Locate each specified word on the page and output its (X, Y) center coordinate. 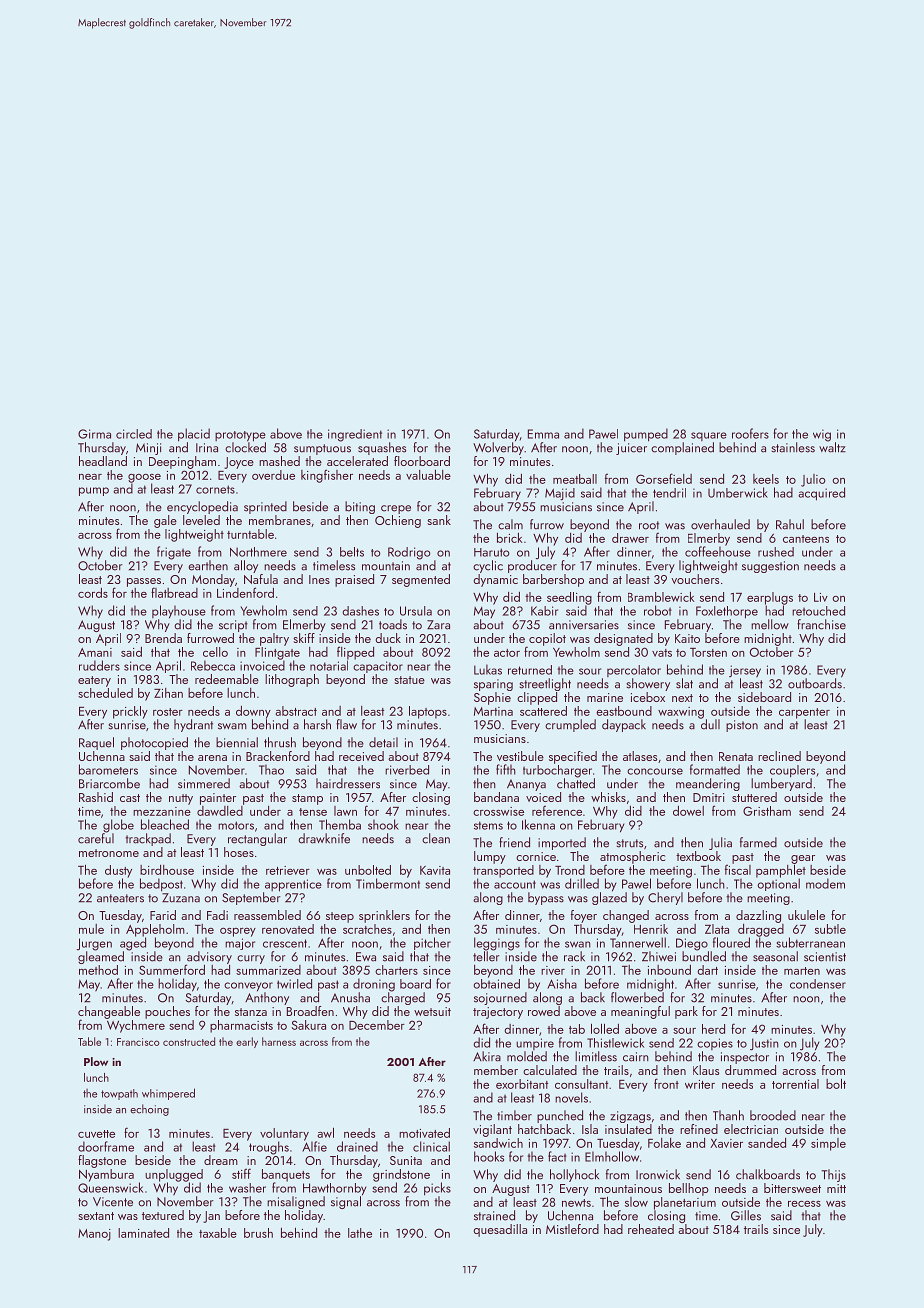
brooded (773, 1115)
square (709, 436)
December (377, 1025)
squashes (382, 448)
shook (383, 824)
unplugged (174, 1175)
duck (388, 638)
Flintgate (277, 653)
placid (194, 435)
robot (658, 610)
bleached (165, 824)
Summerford (172, 969)
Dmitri (708, 797)
